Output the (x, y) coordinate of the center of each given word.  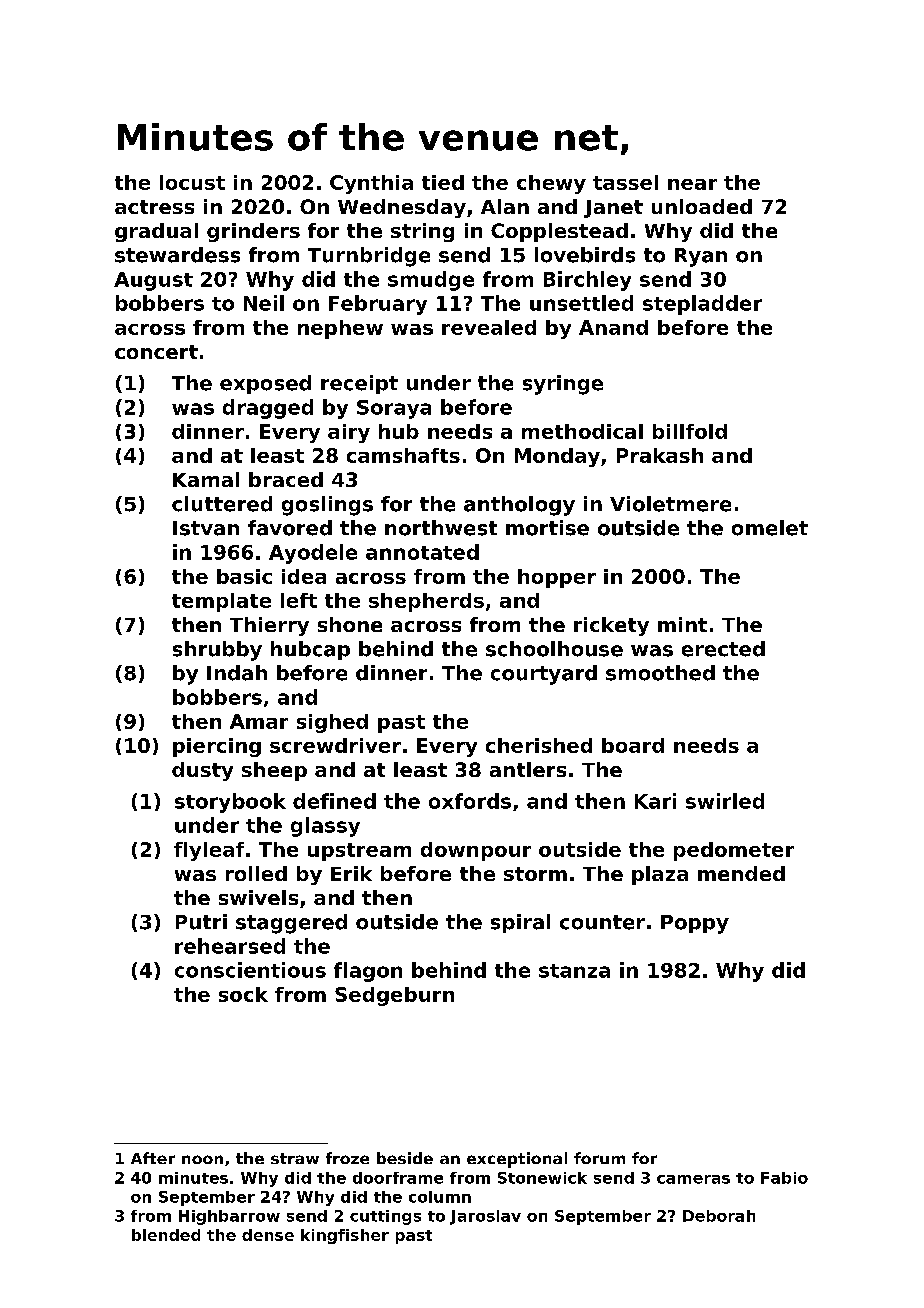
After (153, 1158)
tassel (625, 182)
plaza (660, 875)
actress (154, 207)
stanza (574, 971)
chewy (551, 184)
